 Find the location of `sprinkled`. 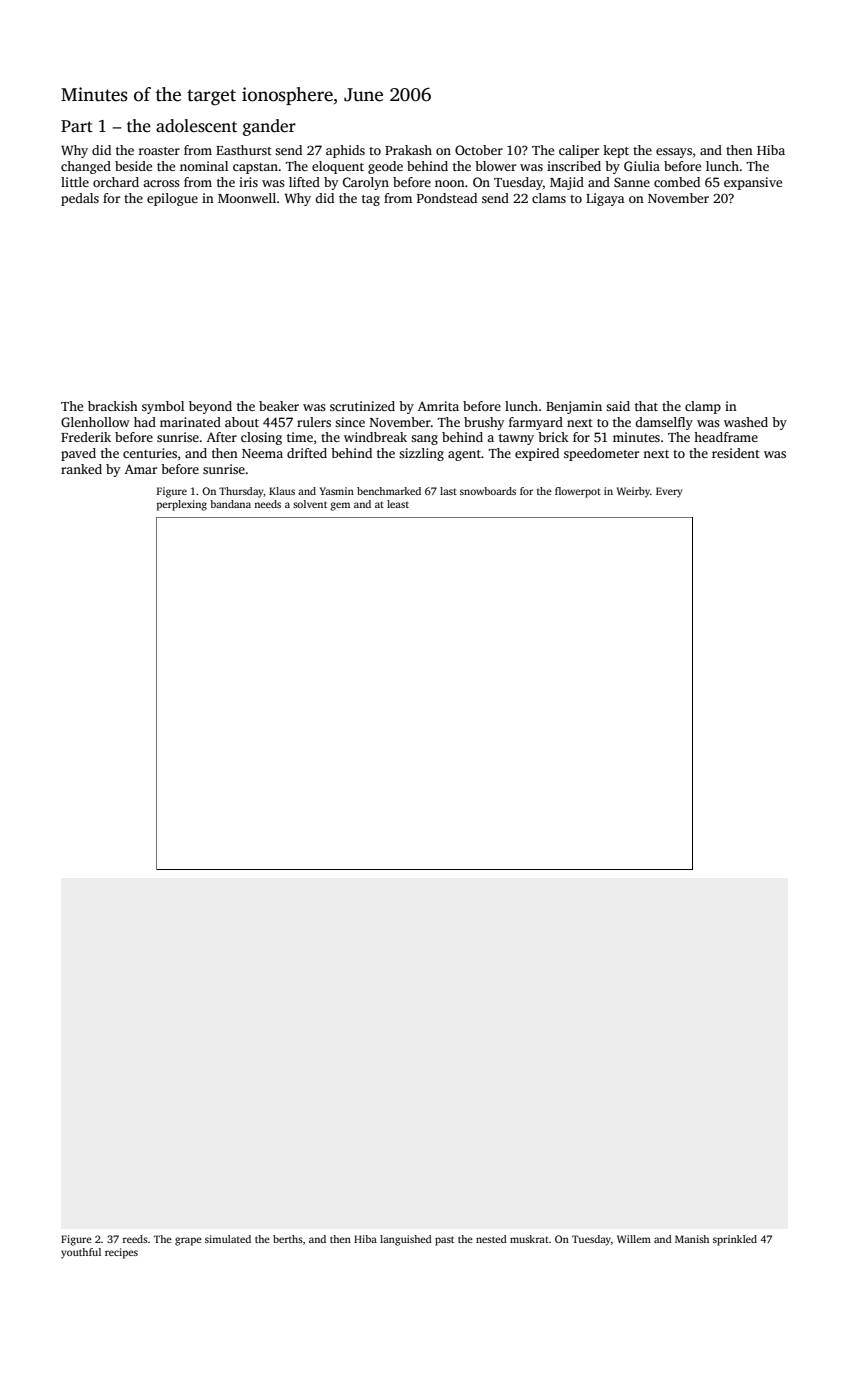

sprinkled is located at coordinates (735, 1240).
